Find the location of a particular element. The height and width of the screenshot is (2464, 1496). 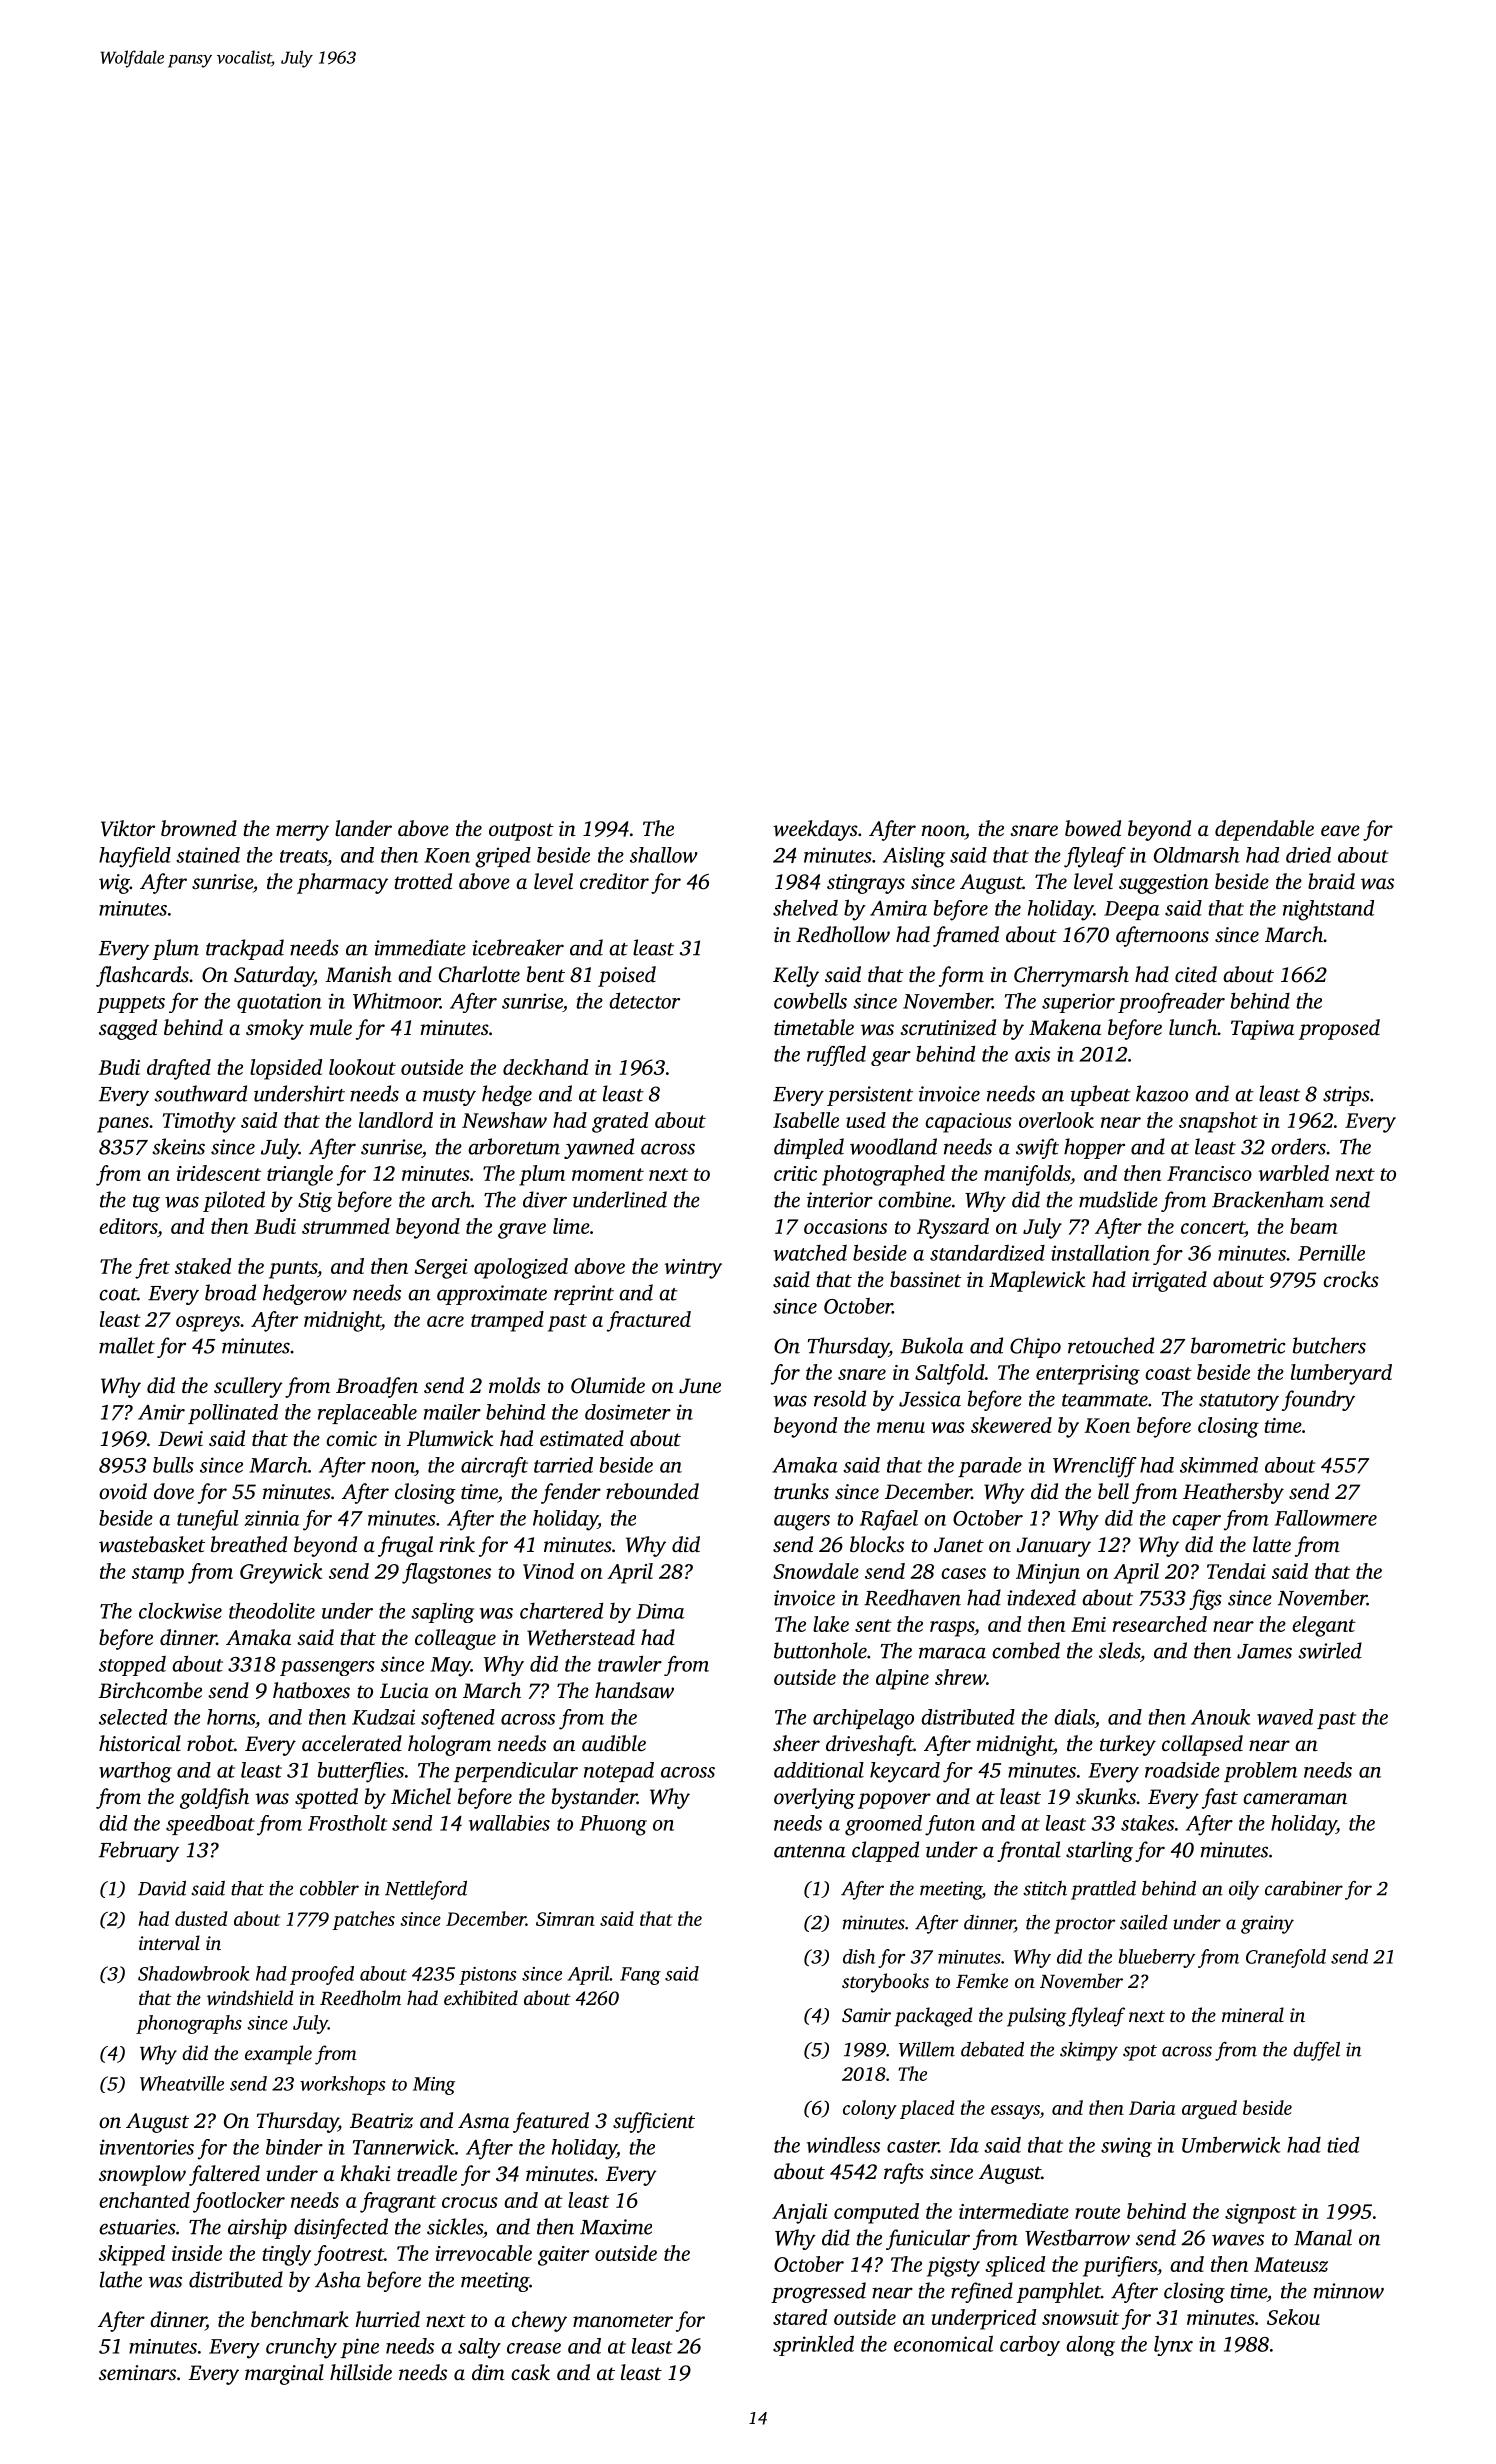

Femke is located at coordinates (982, 1980).
